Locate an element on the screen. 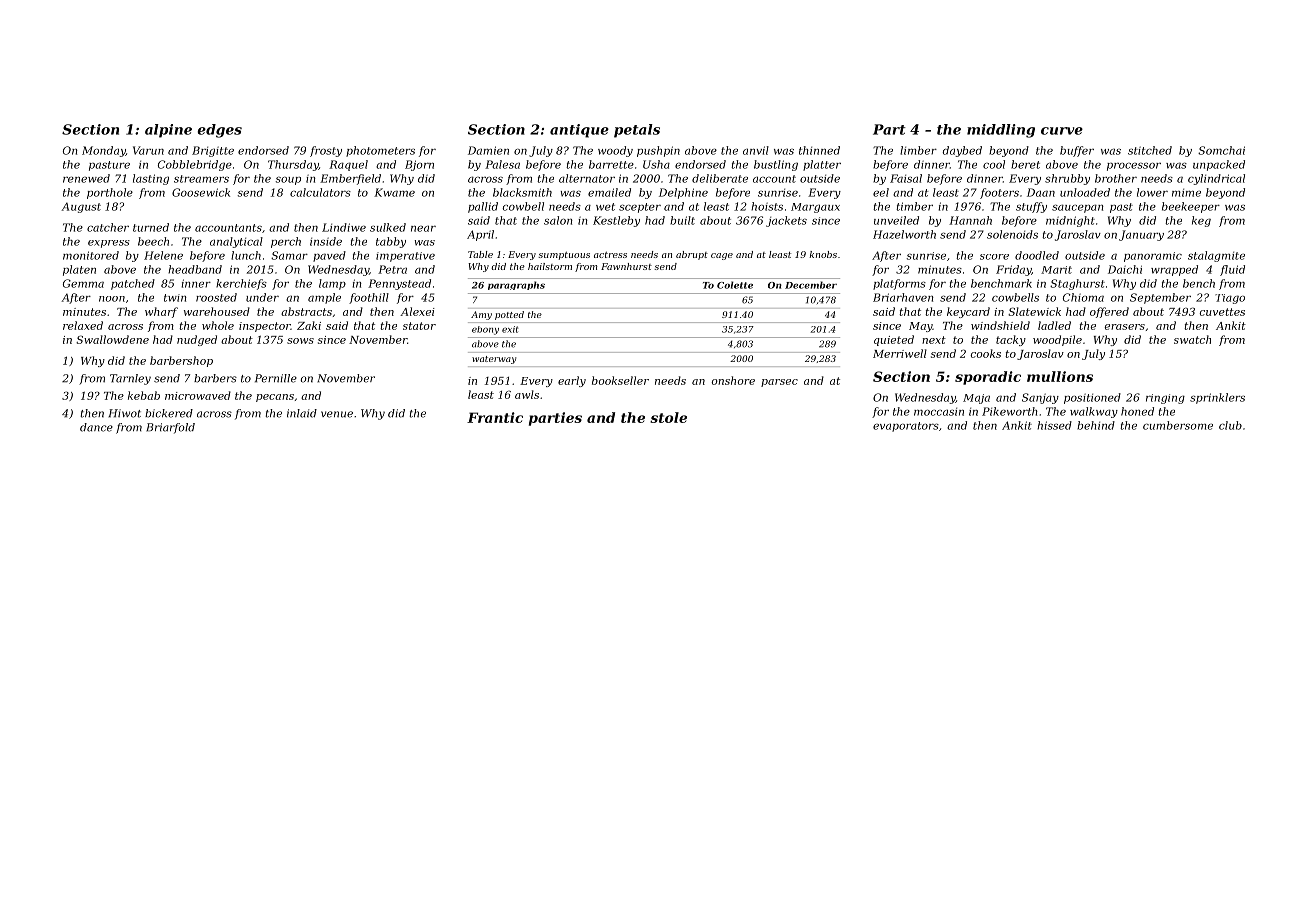 This screenshot has height=924, width=1308. January is located at coordinates (1141, 235).
